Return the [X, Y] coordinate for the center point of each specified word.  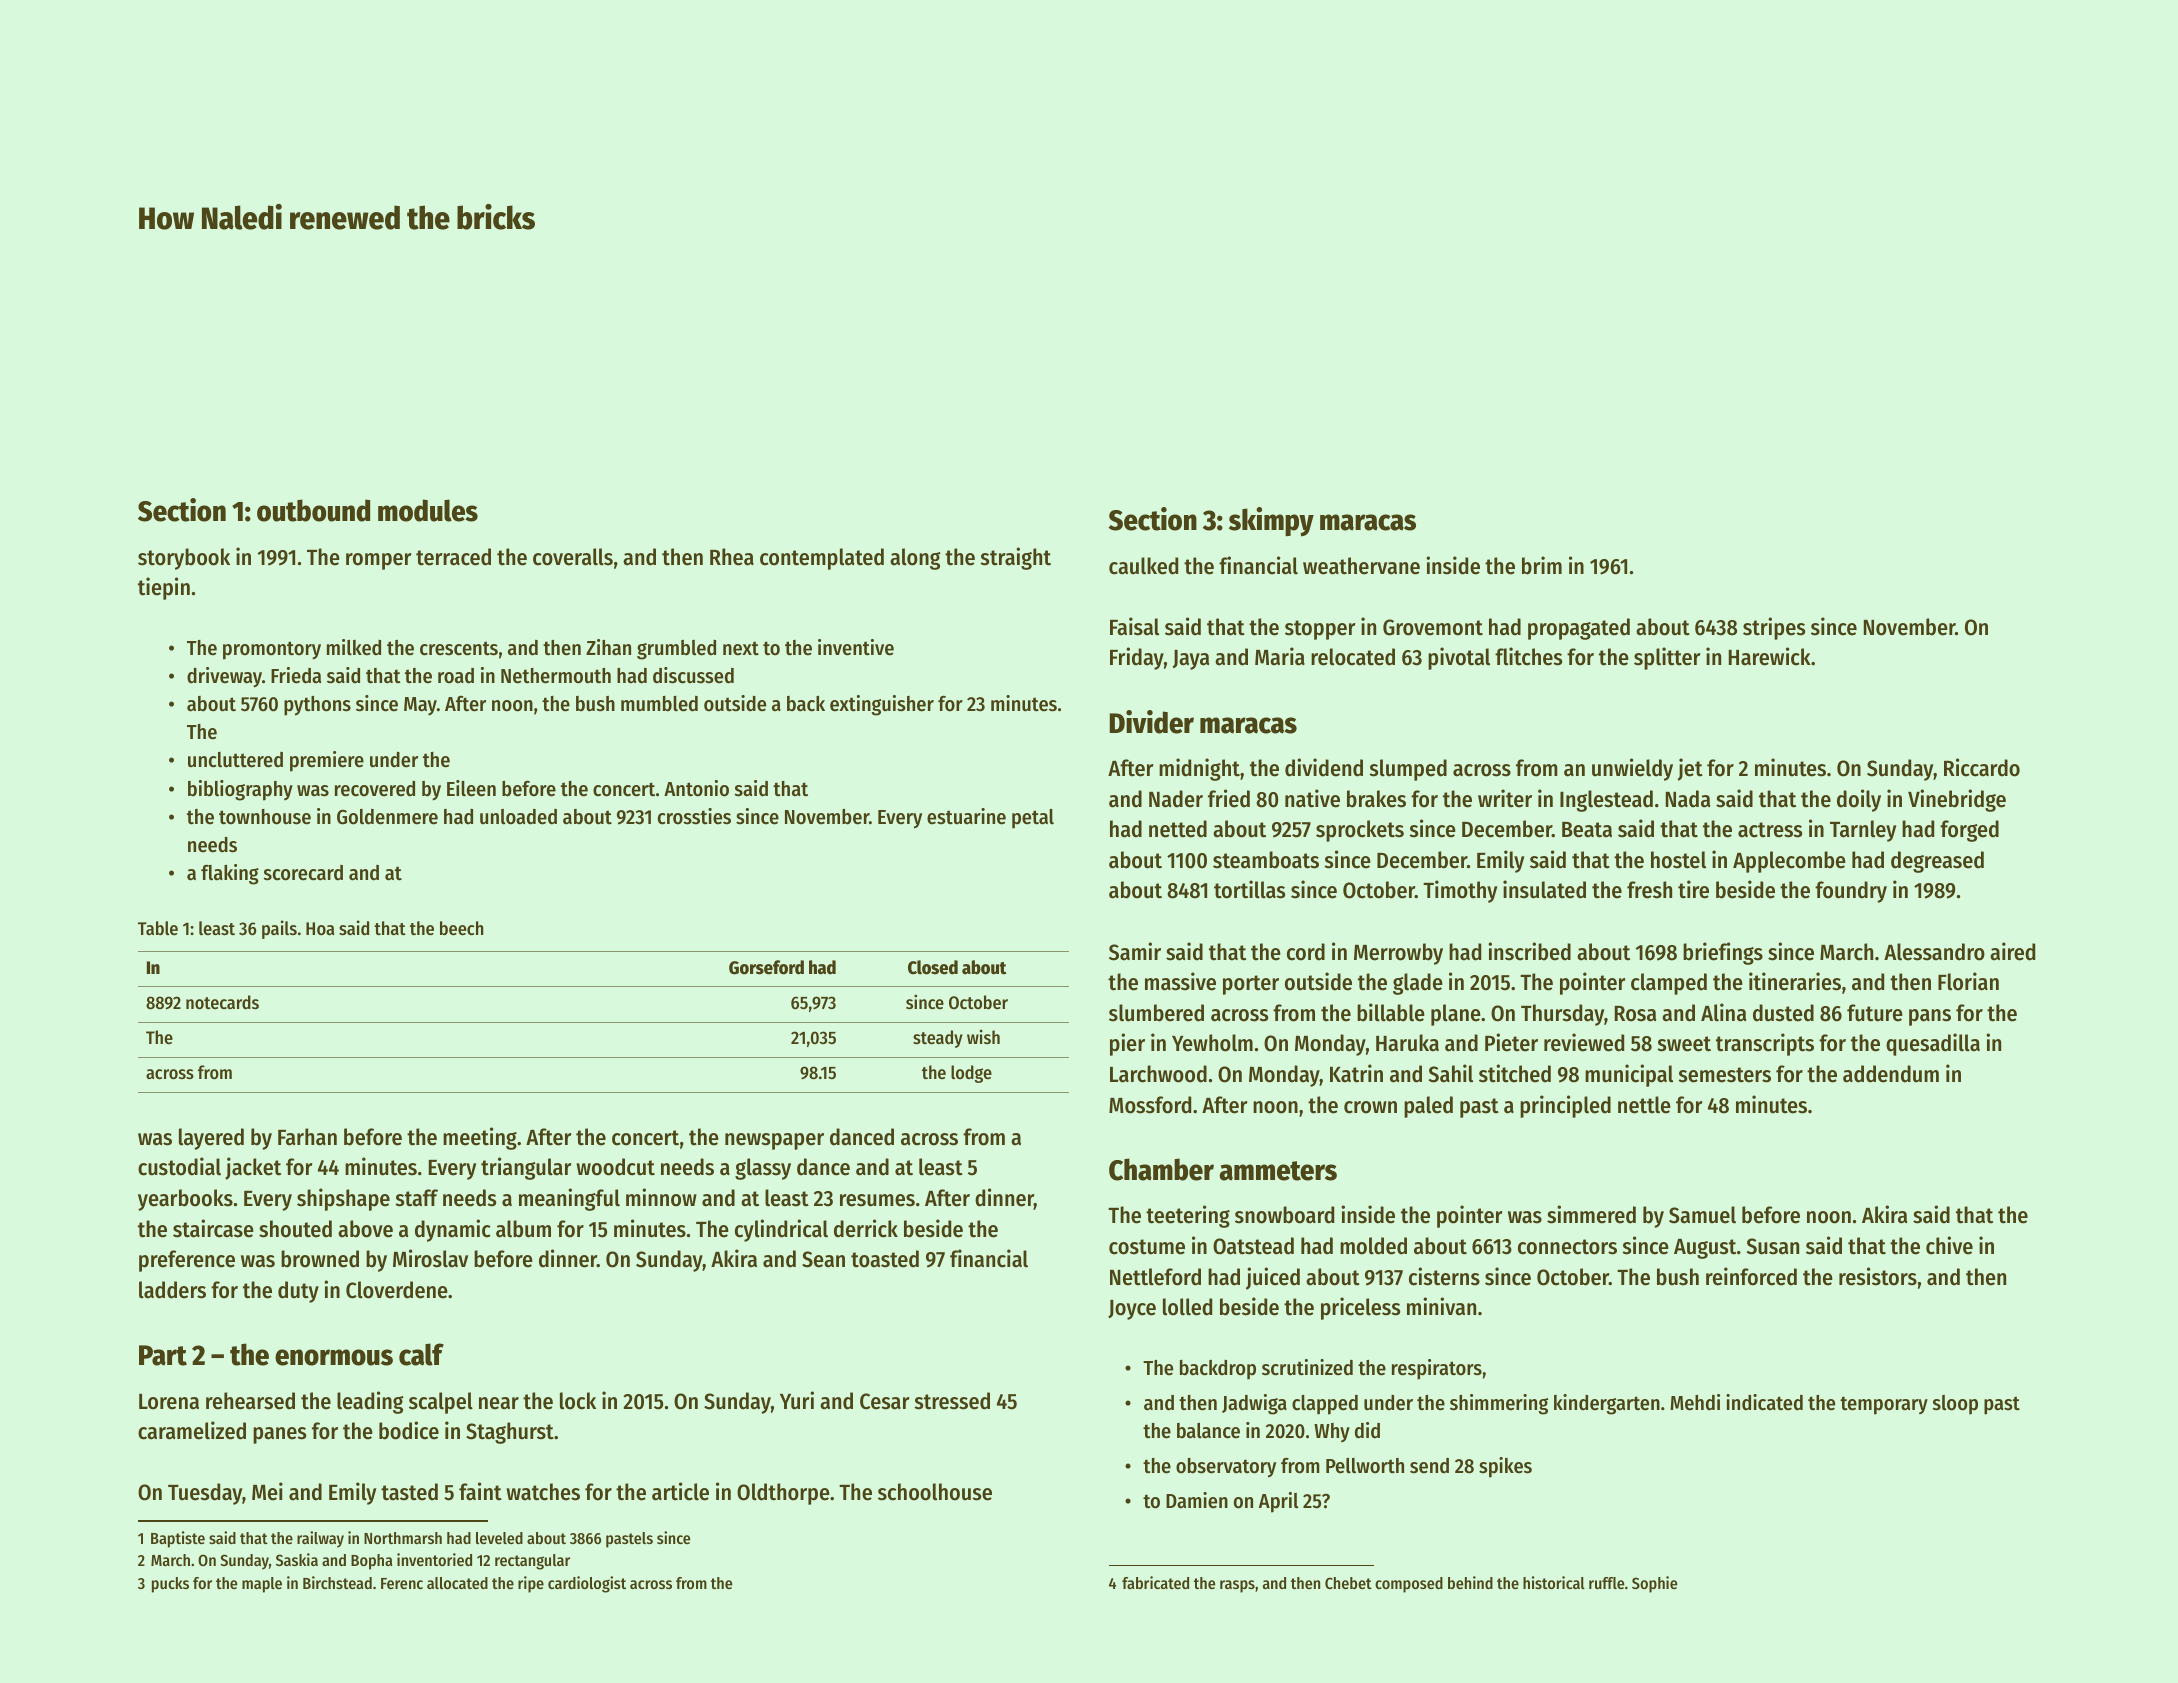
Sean [823, 1259]
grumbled [676, 650]
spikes [1505, 1467]
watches [543, 1492]
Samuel [1702, 1215]
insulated [1544, 889]
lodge [971, 1074]
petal [1033, 819]
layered [211, 1139]
